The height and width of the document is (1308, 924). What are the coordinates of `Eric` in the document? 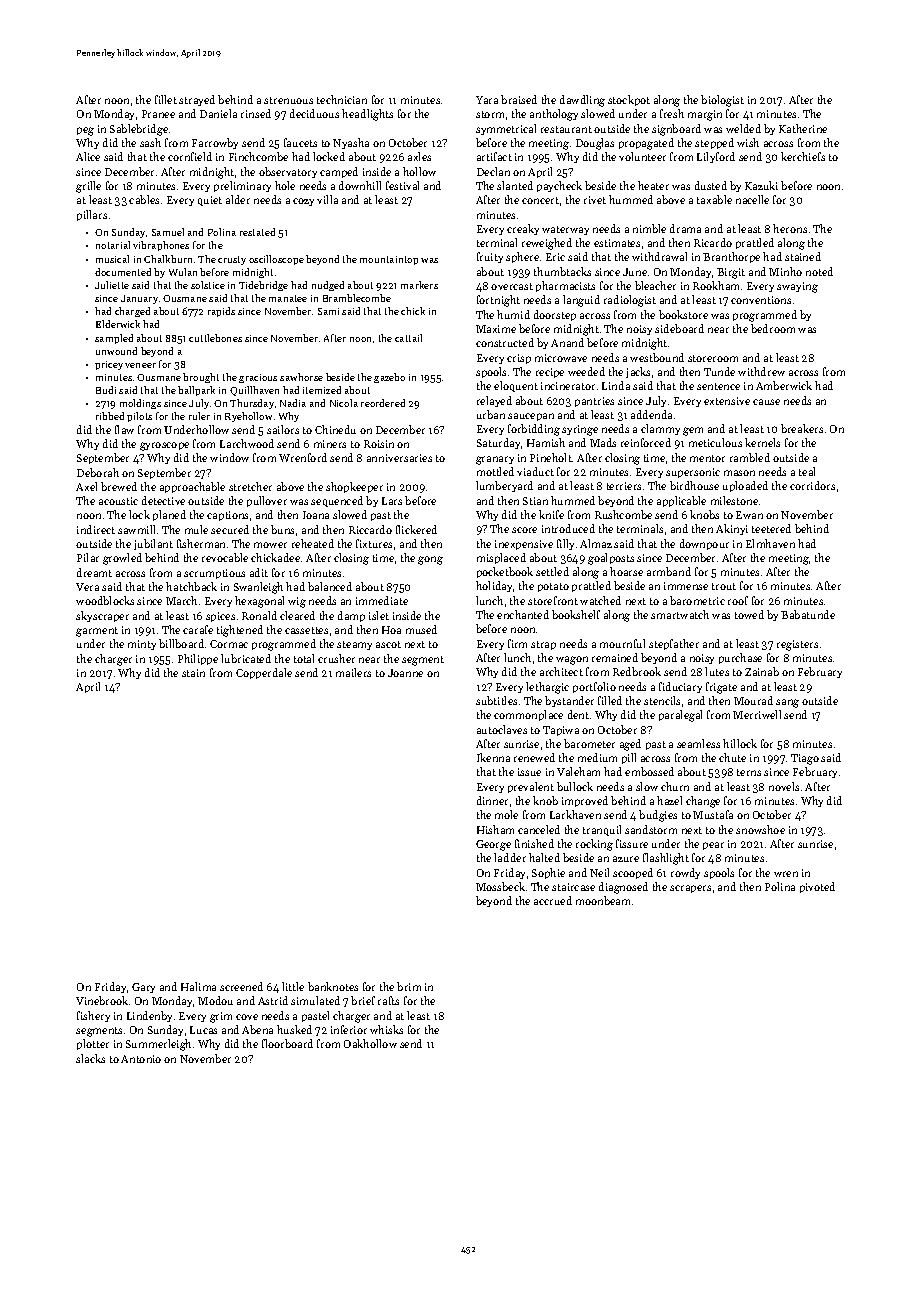 It's located at (555, 257).
